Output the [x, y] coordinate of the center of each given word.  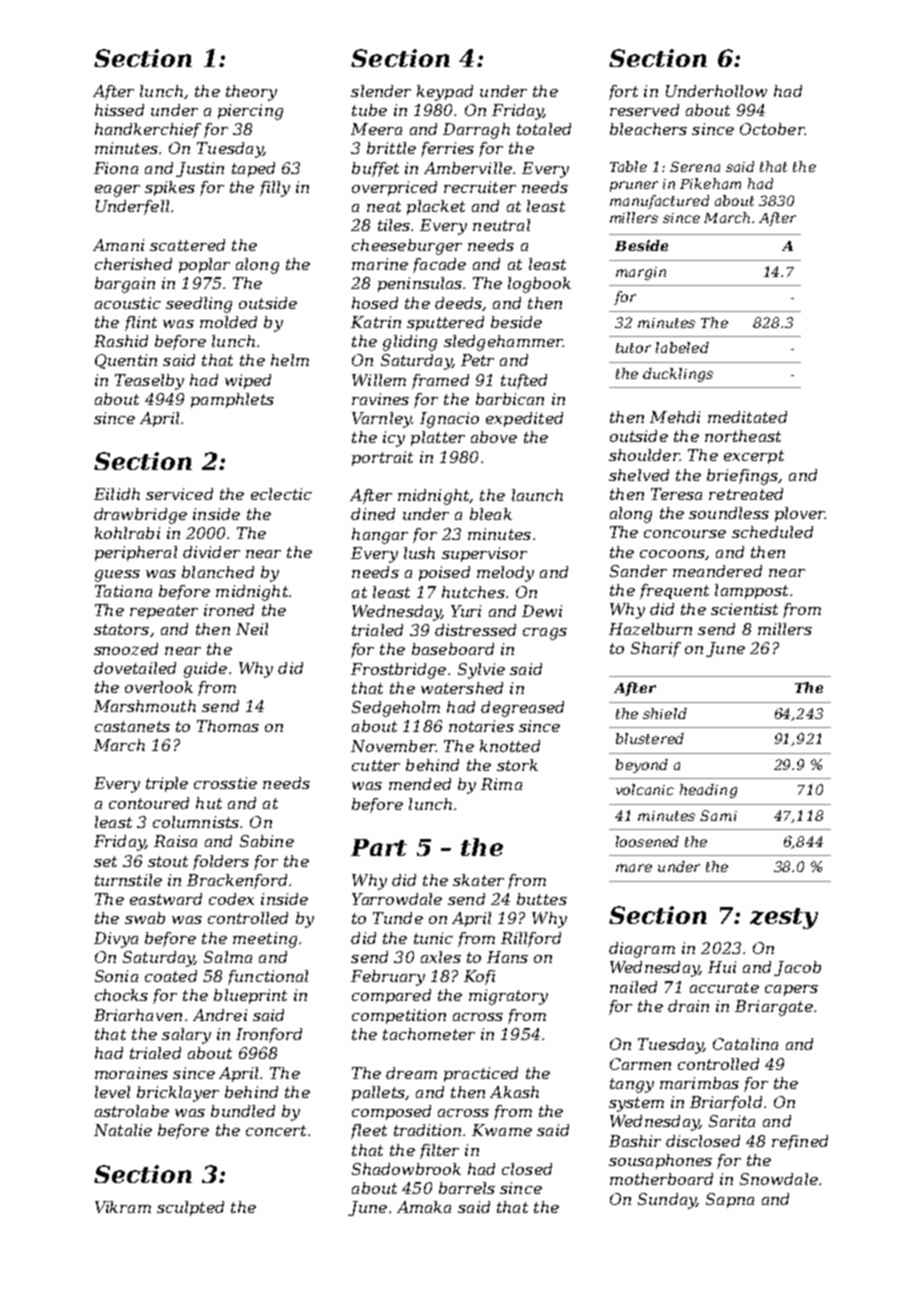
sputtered [445, 323]
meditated [747, 417]
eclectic [281, 494]
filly [275, 189]
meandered [717, 571]
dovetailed [135, 668]
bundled [243, 1111]
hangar [380, 536]
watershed [462, 688]
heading [708, 791]
